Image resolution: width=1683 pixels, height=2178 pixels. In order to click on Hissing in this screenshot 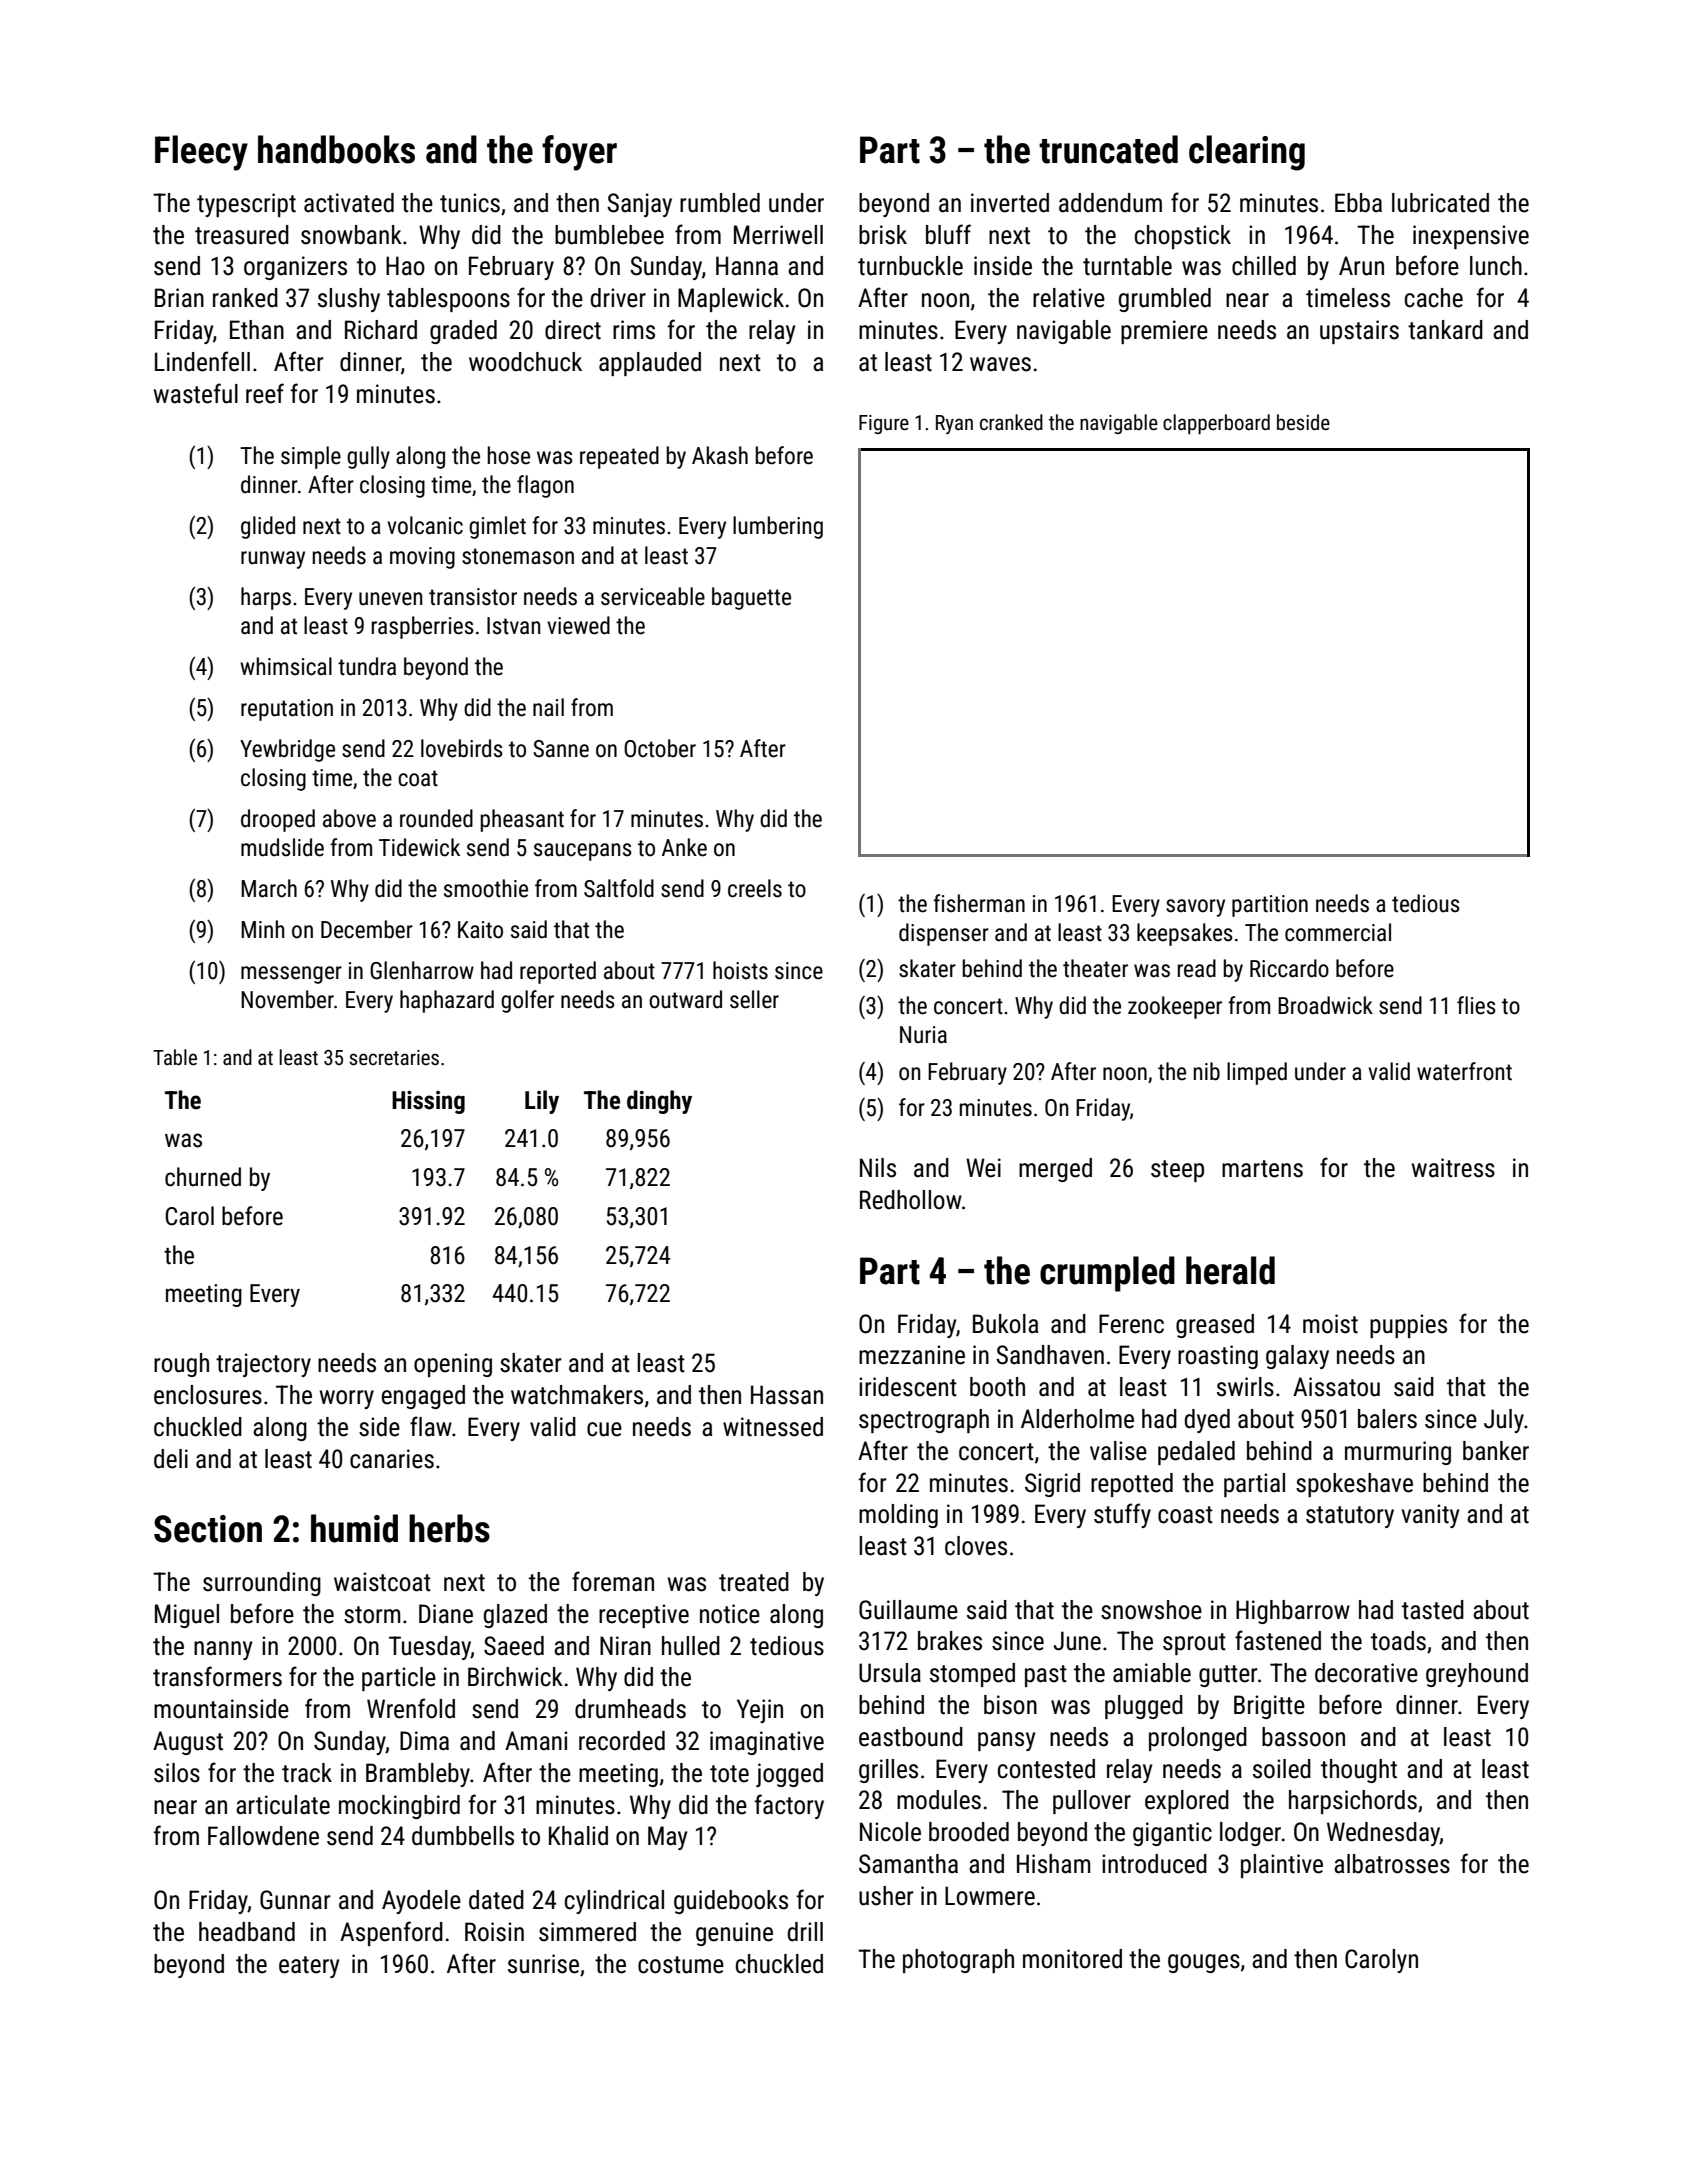, I will do `click(428, 1102)`.
